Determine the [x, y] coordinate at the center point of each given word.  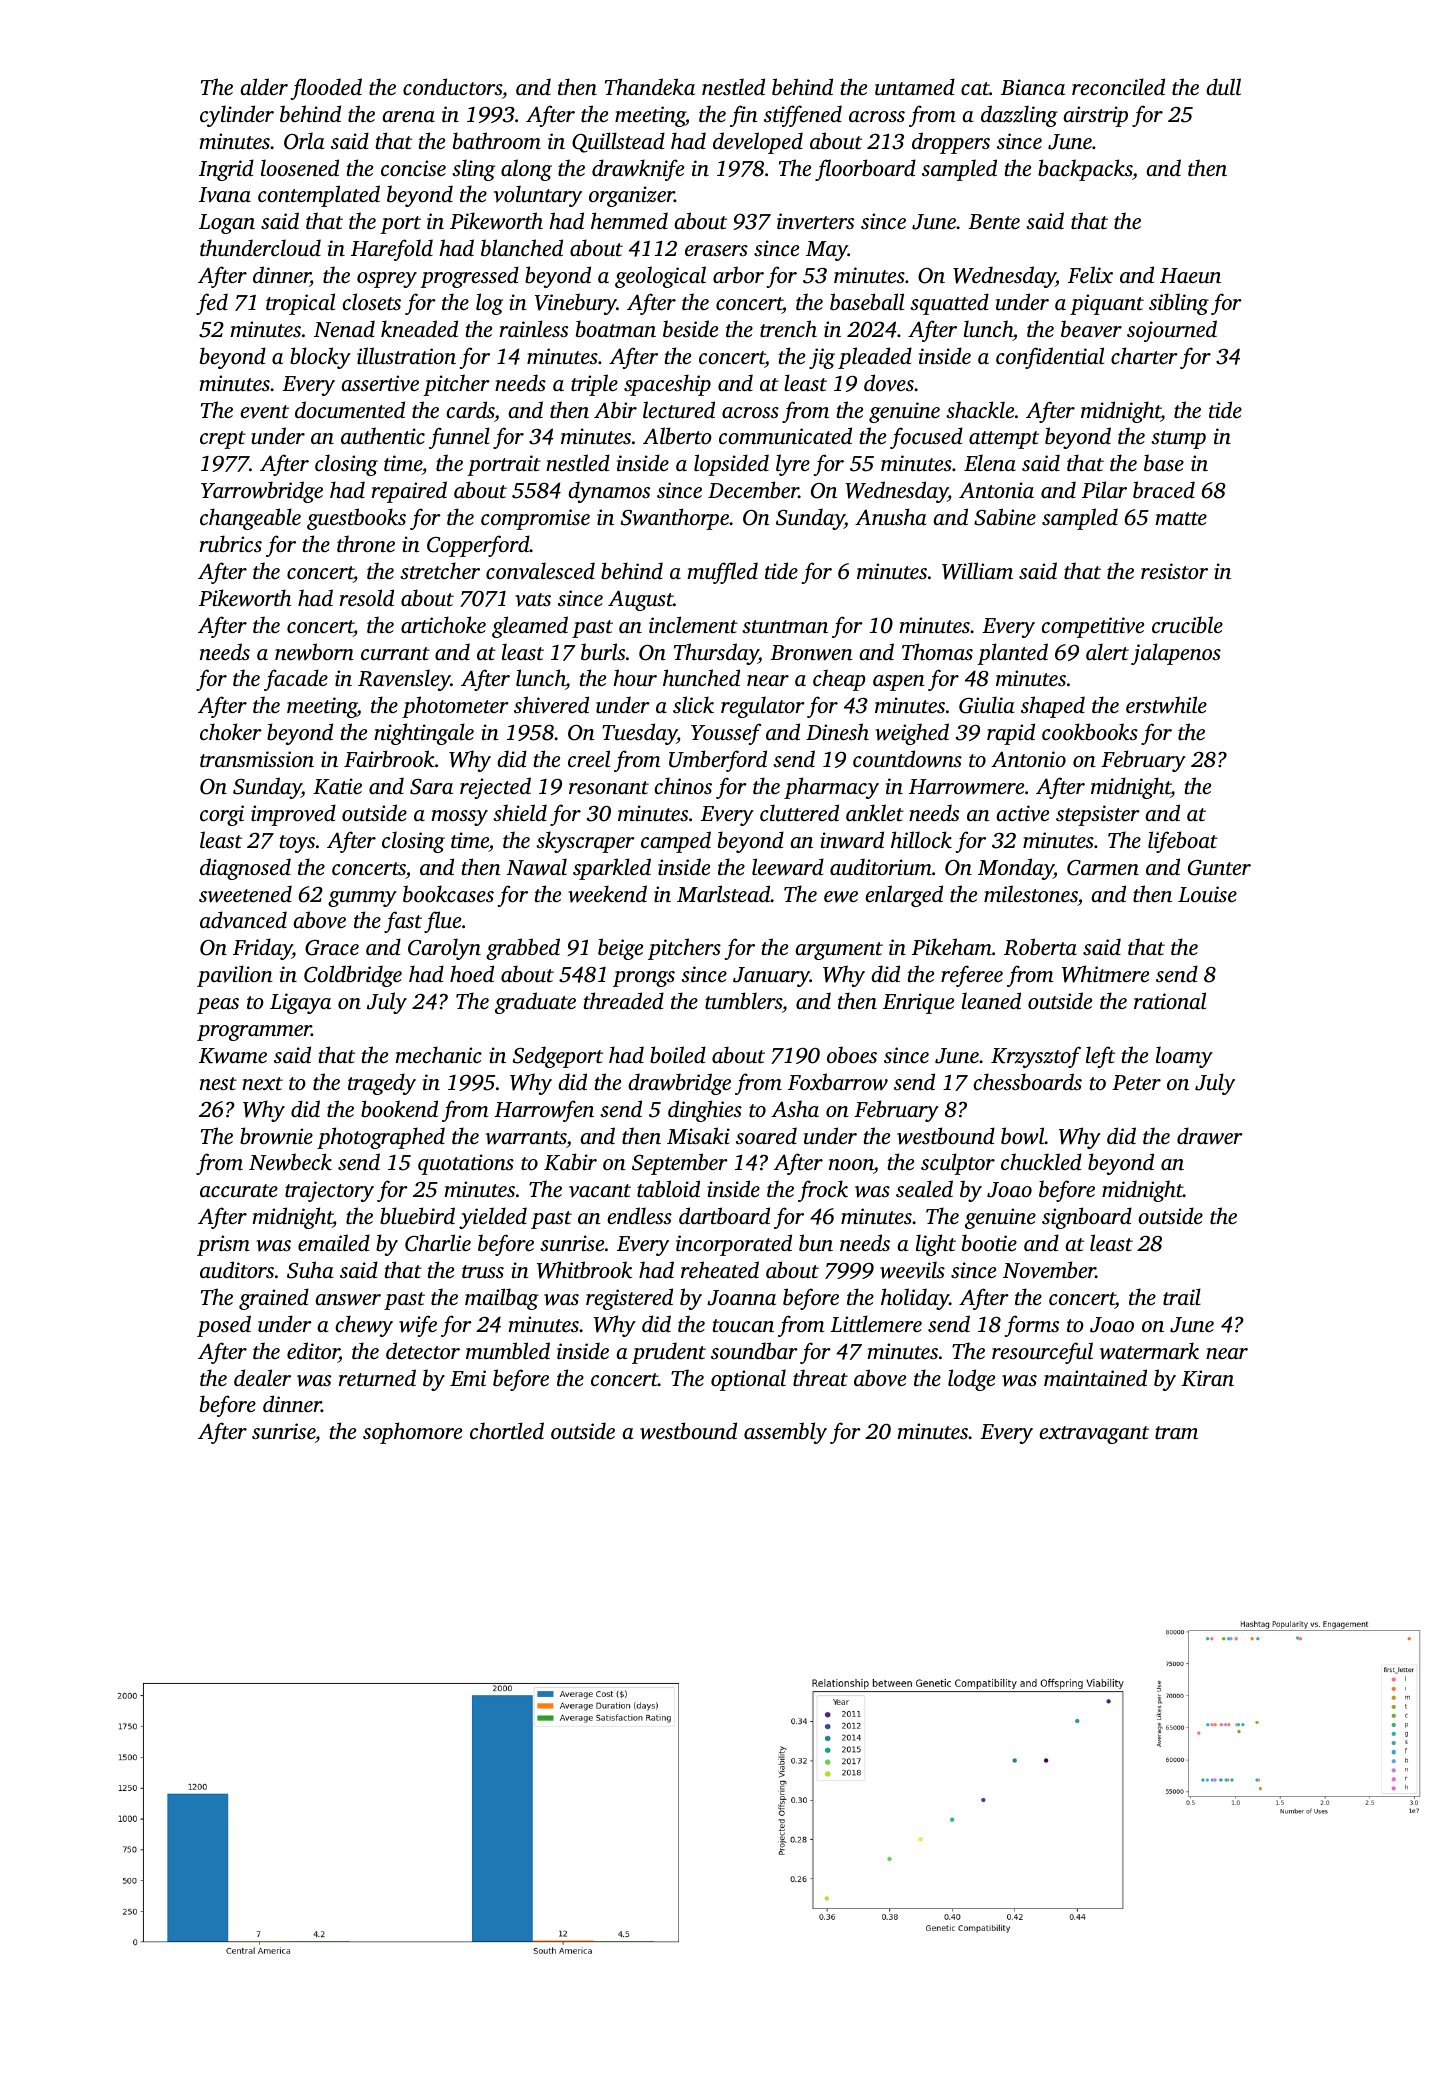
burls [603, 651]
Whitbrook [584, 1270]
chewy [364, 1326]
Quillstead [618, 142]
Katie [337, 786]
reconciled [1118, 86]
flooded [326, 89]
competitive [1093, 627]
